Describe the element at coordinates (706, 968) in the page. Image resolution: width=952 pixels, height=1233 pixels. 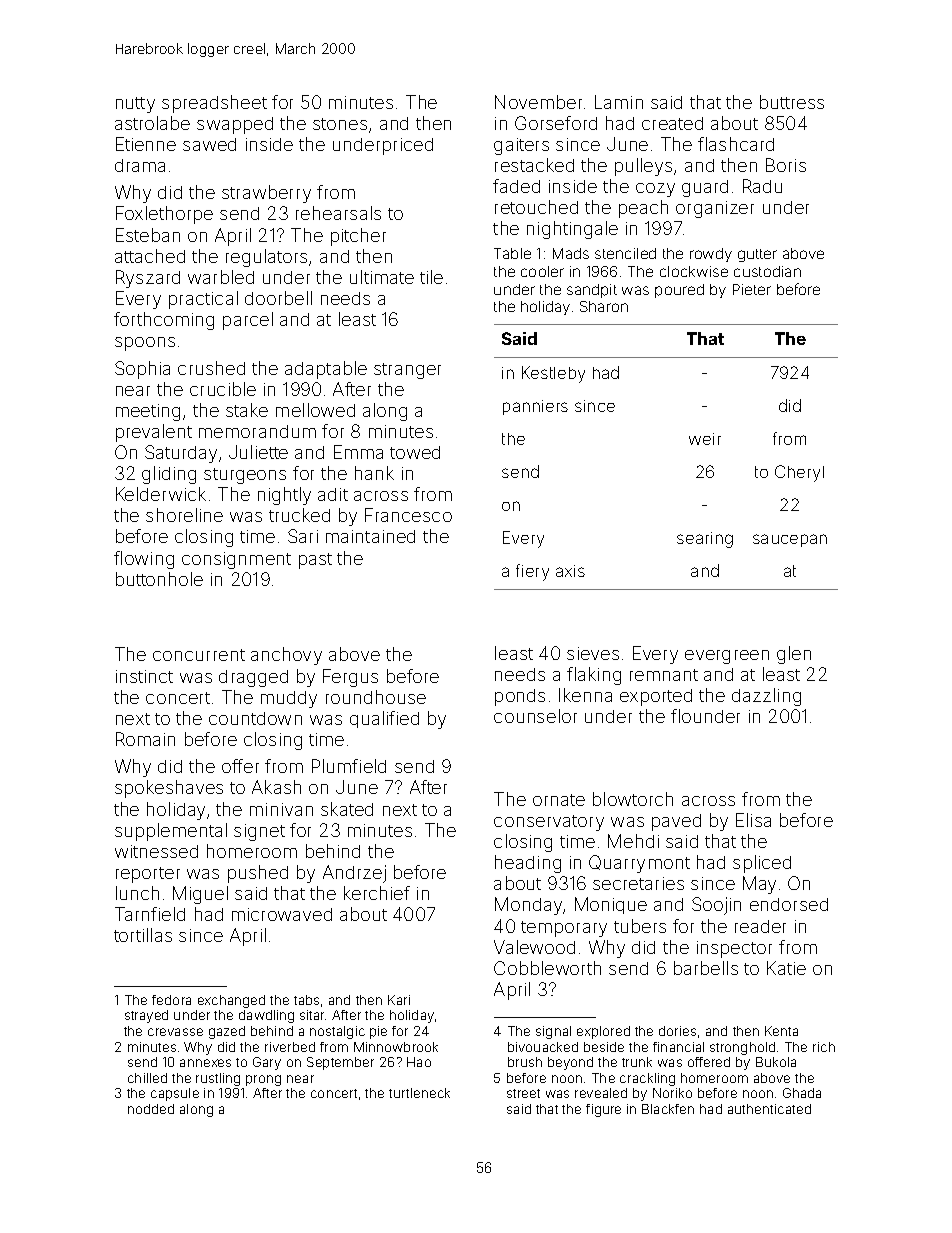
I see `barbells` at that location.
